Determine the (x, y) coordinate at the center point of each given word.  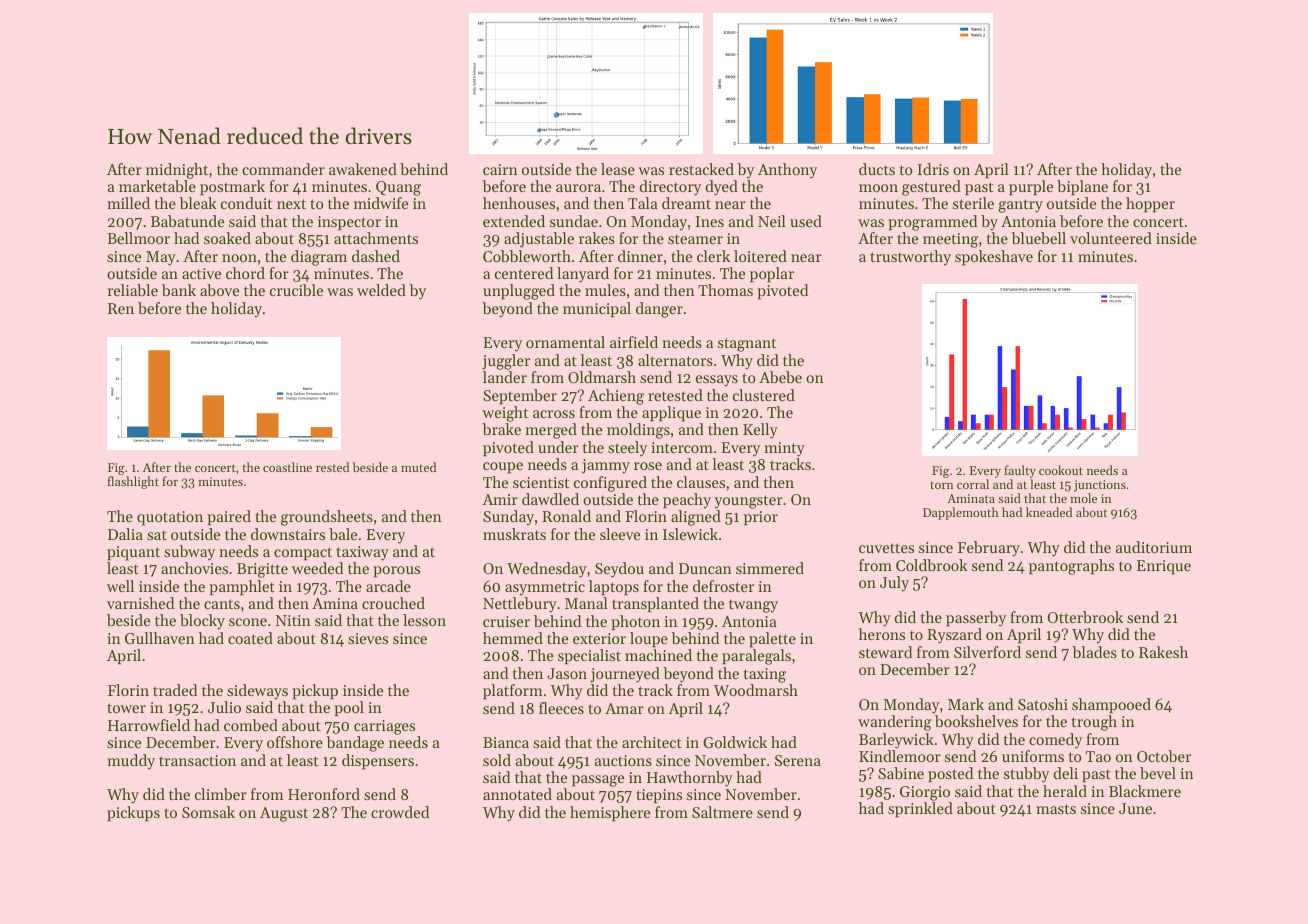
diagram (319, 258)
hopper (1150, 204)
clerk (713, 256)
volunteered (1111, 238)
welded (381, 290)
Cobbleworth (527, 256)
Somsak (208, 812)
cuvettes (886, 548)
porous (396, 571)
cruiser (506, 621)
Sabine (901, 773)
